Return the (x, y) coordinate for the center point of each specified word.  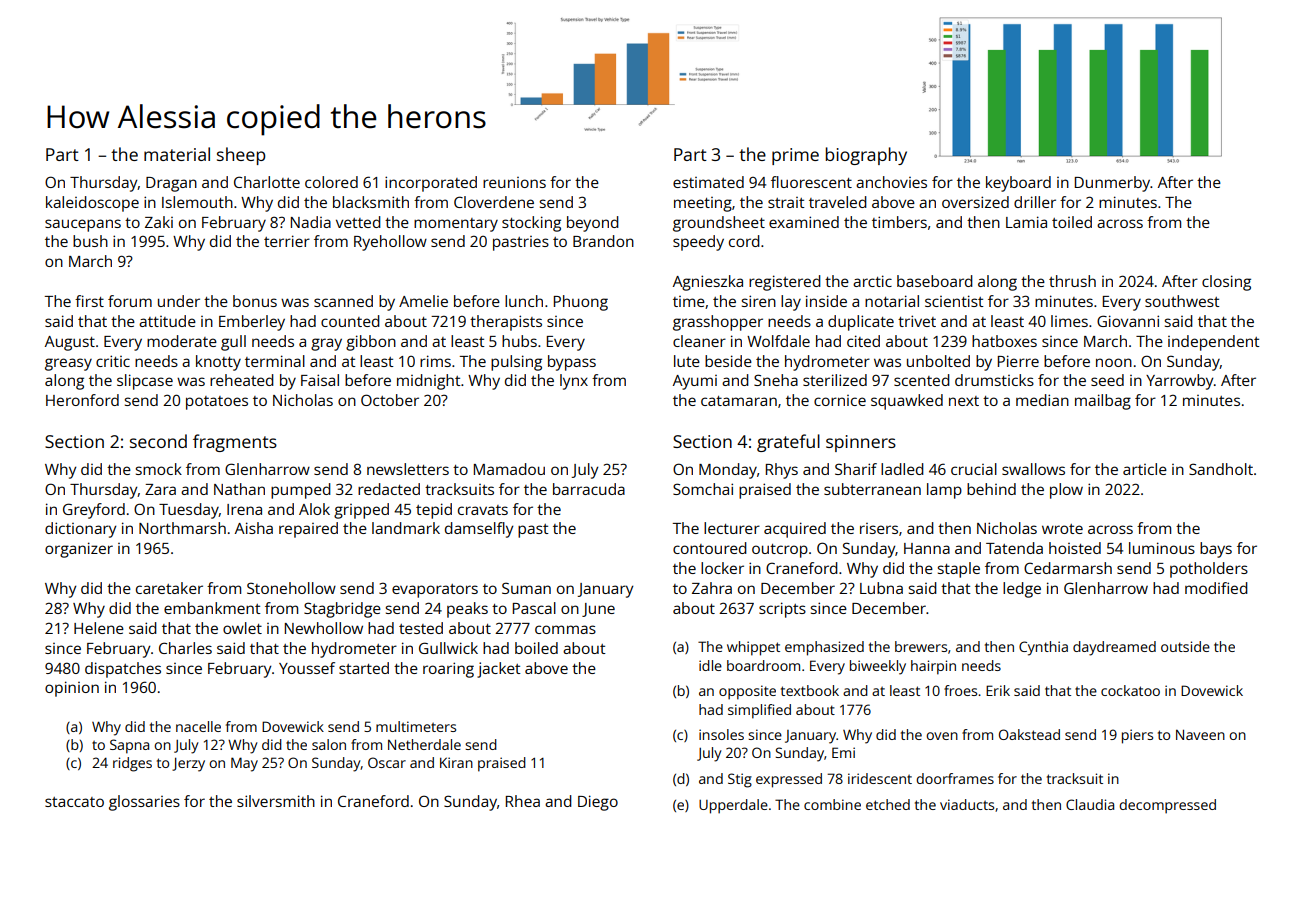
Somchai (703, 489)
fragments (235, 443)
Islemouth (197, 202)
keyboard (1018, 184)
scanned (343, 301)
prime (795, 156)
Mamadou (509, 469)
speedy (698, 243)
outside (1185, 646)
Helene (99, 628)
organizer (79, 550)
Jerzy (188, 764)
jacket (499, 670)
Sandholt (1221, 469)
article (1145, 469)
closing (1226, 283)
